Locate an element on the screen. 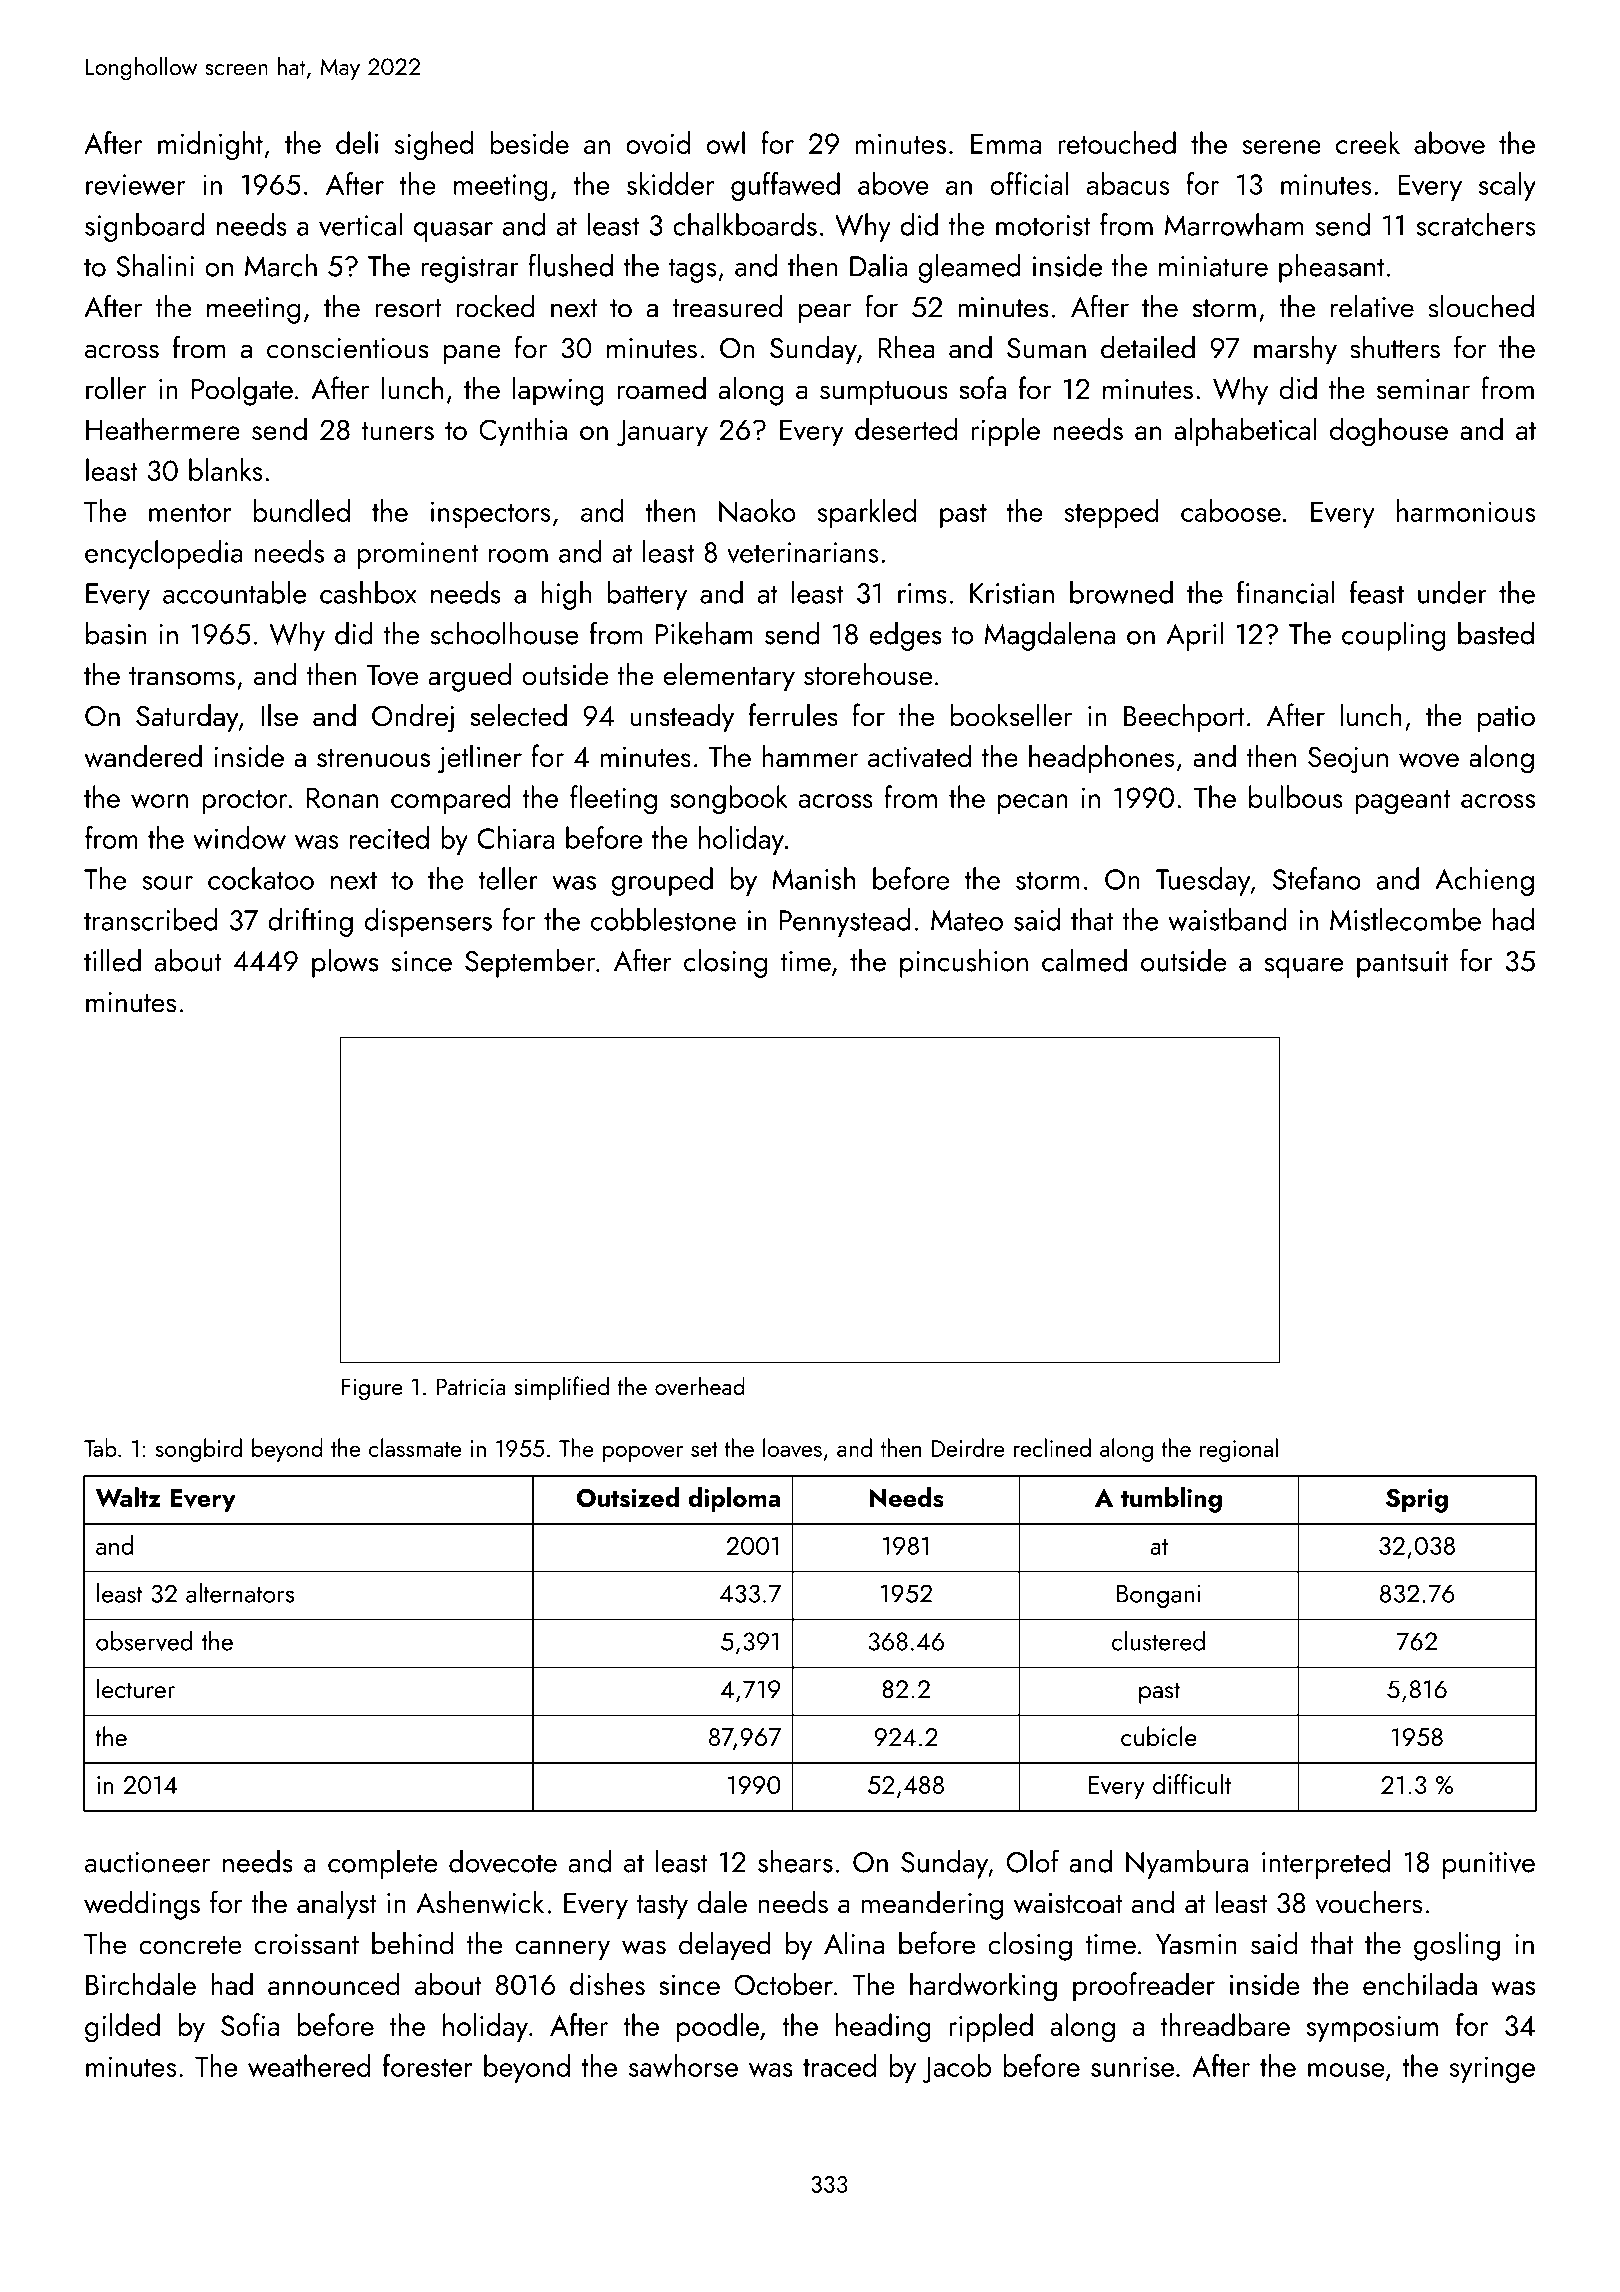 The height and width of the screenshot is (2292, 1620). forester is located at coordinates (428, 2065).
